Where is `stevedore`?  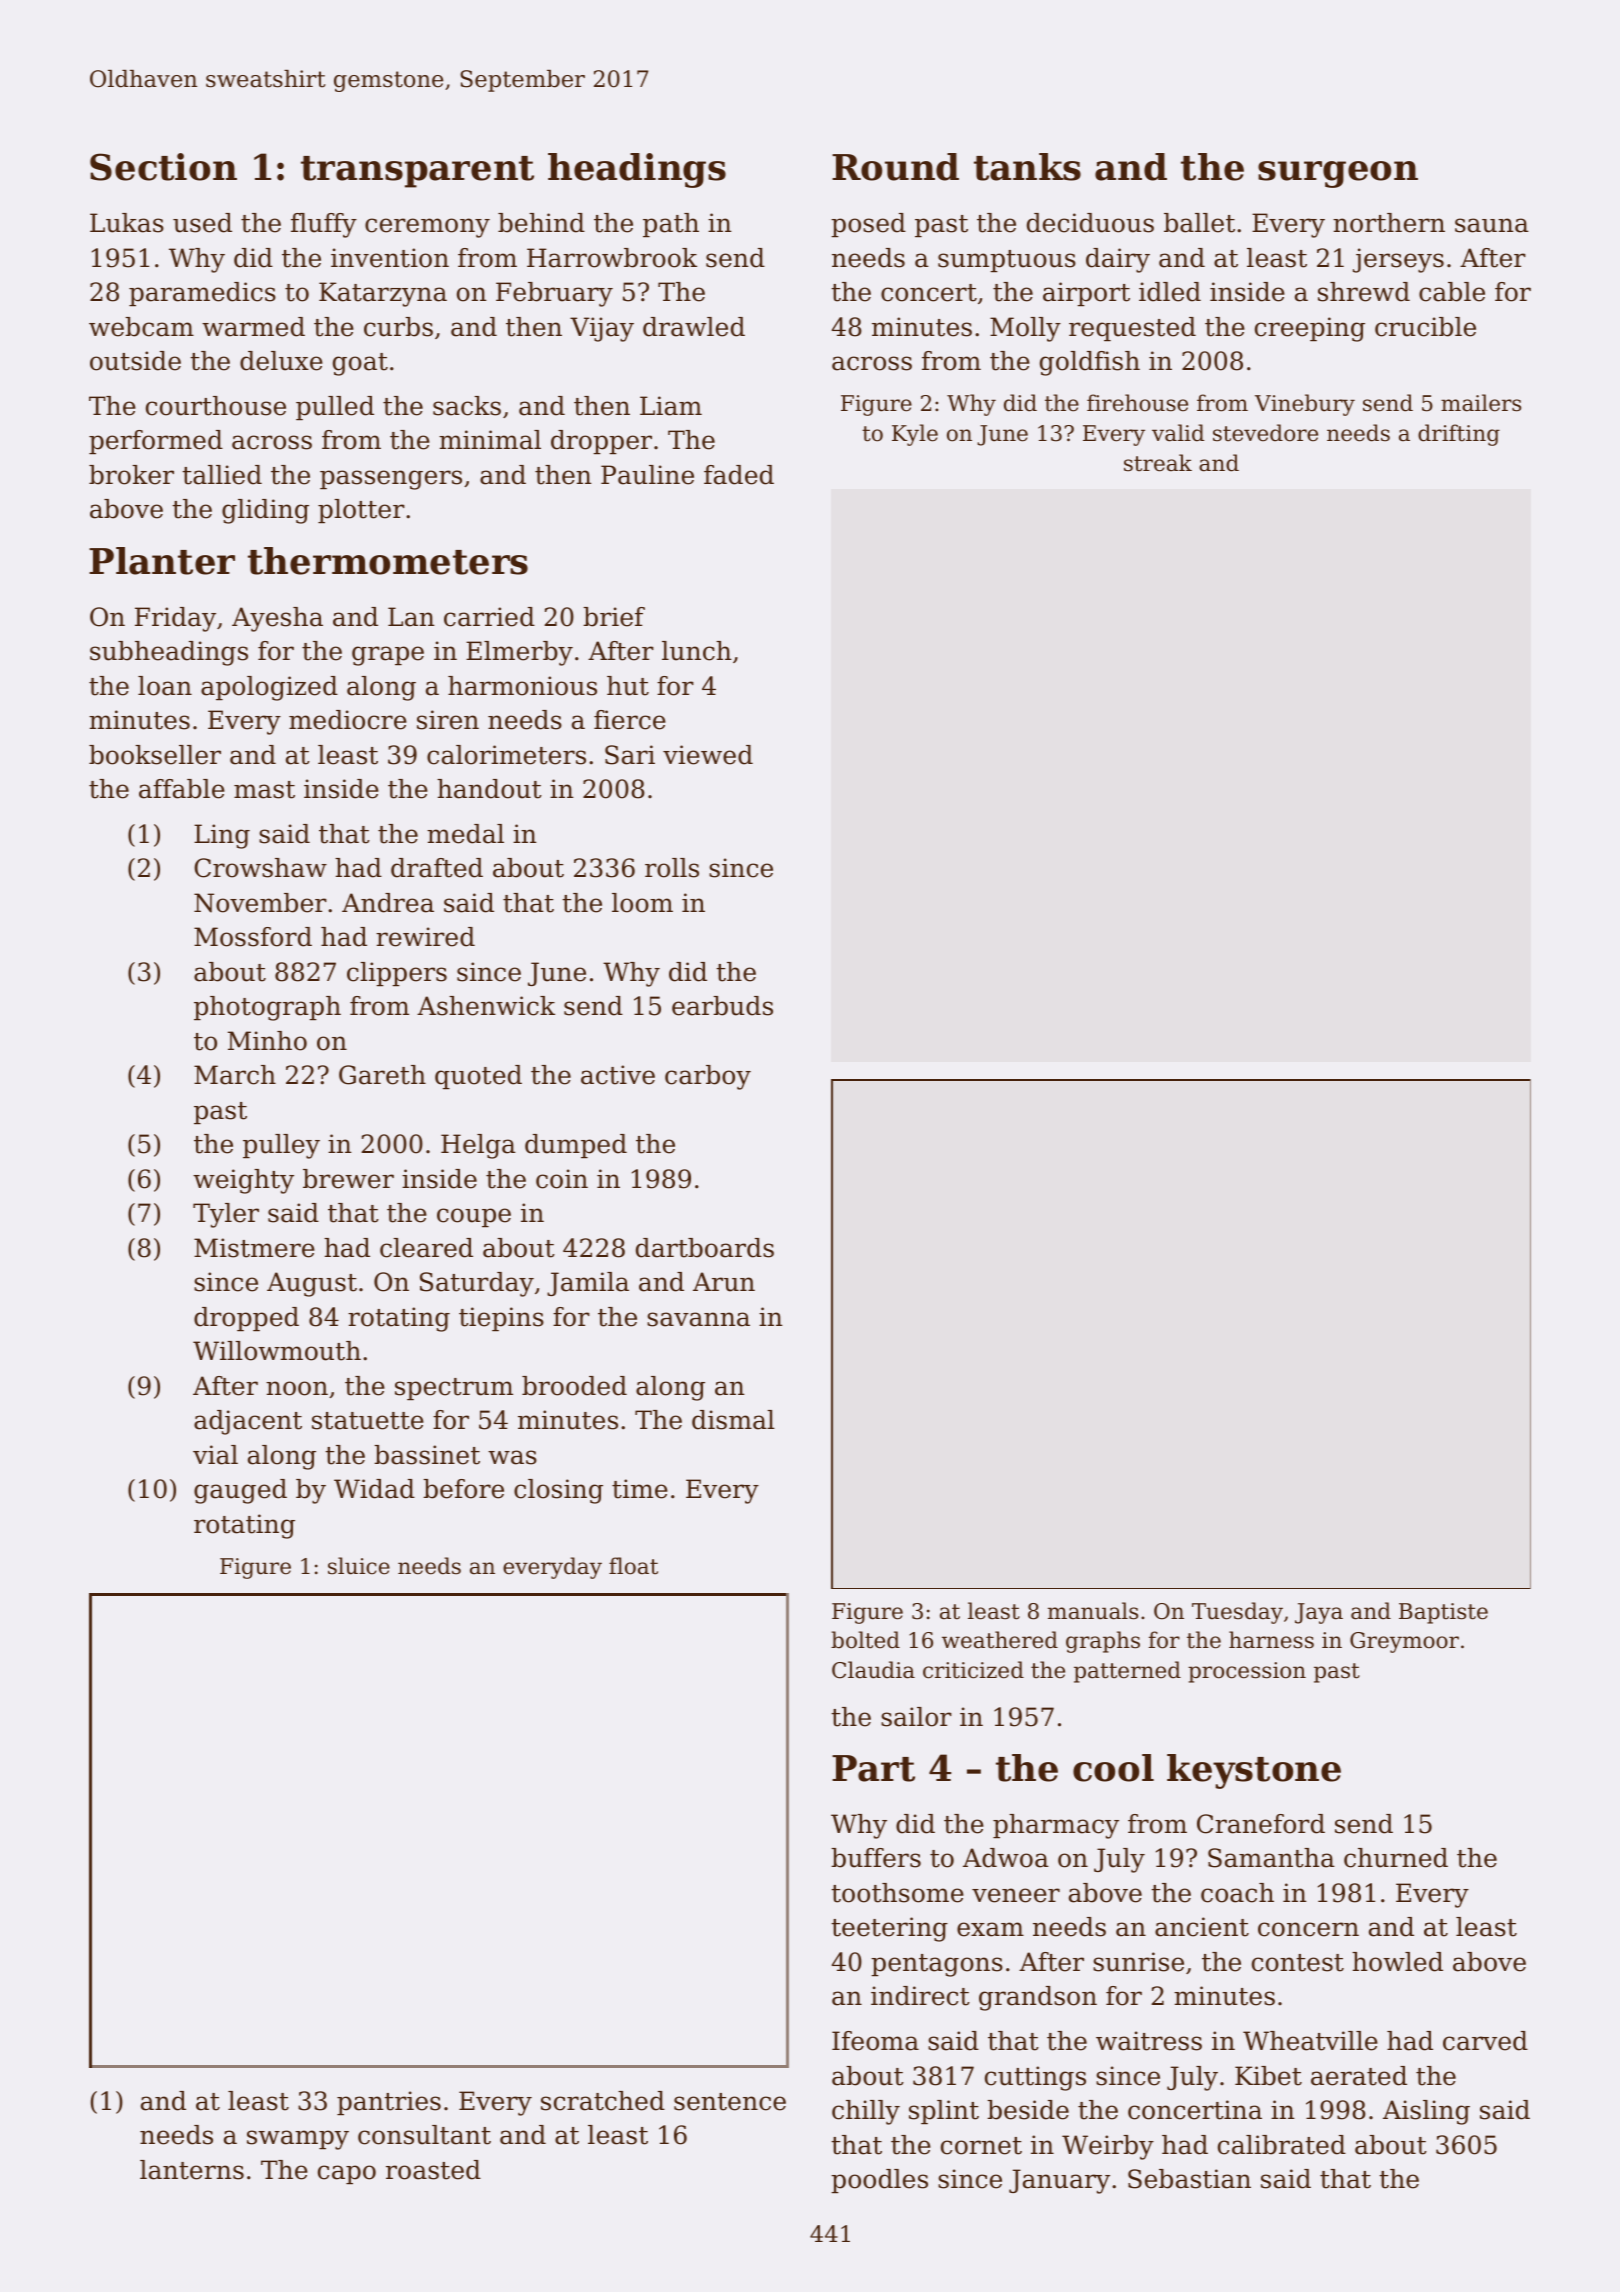
stevedore is located at coordinates (1265, 433).
